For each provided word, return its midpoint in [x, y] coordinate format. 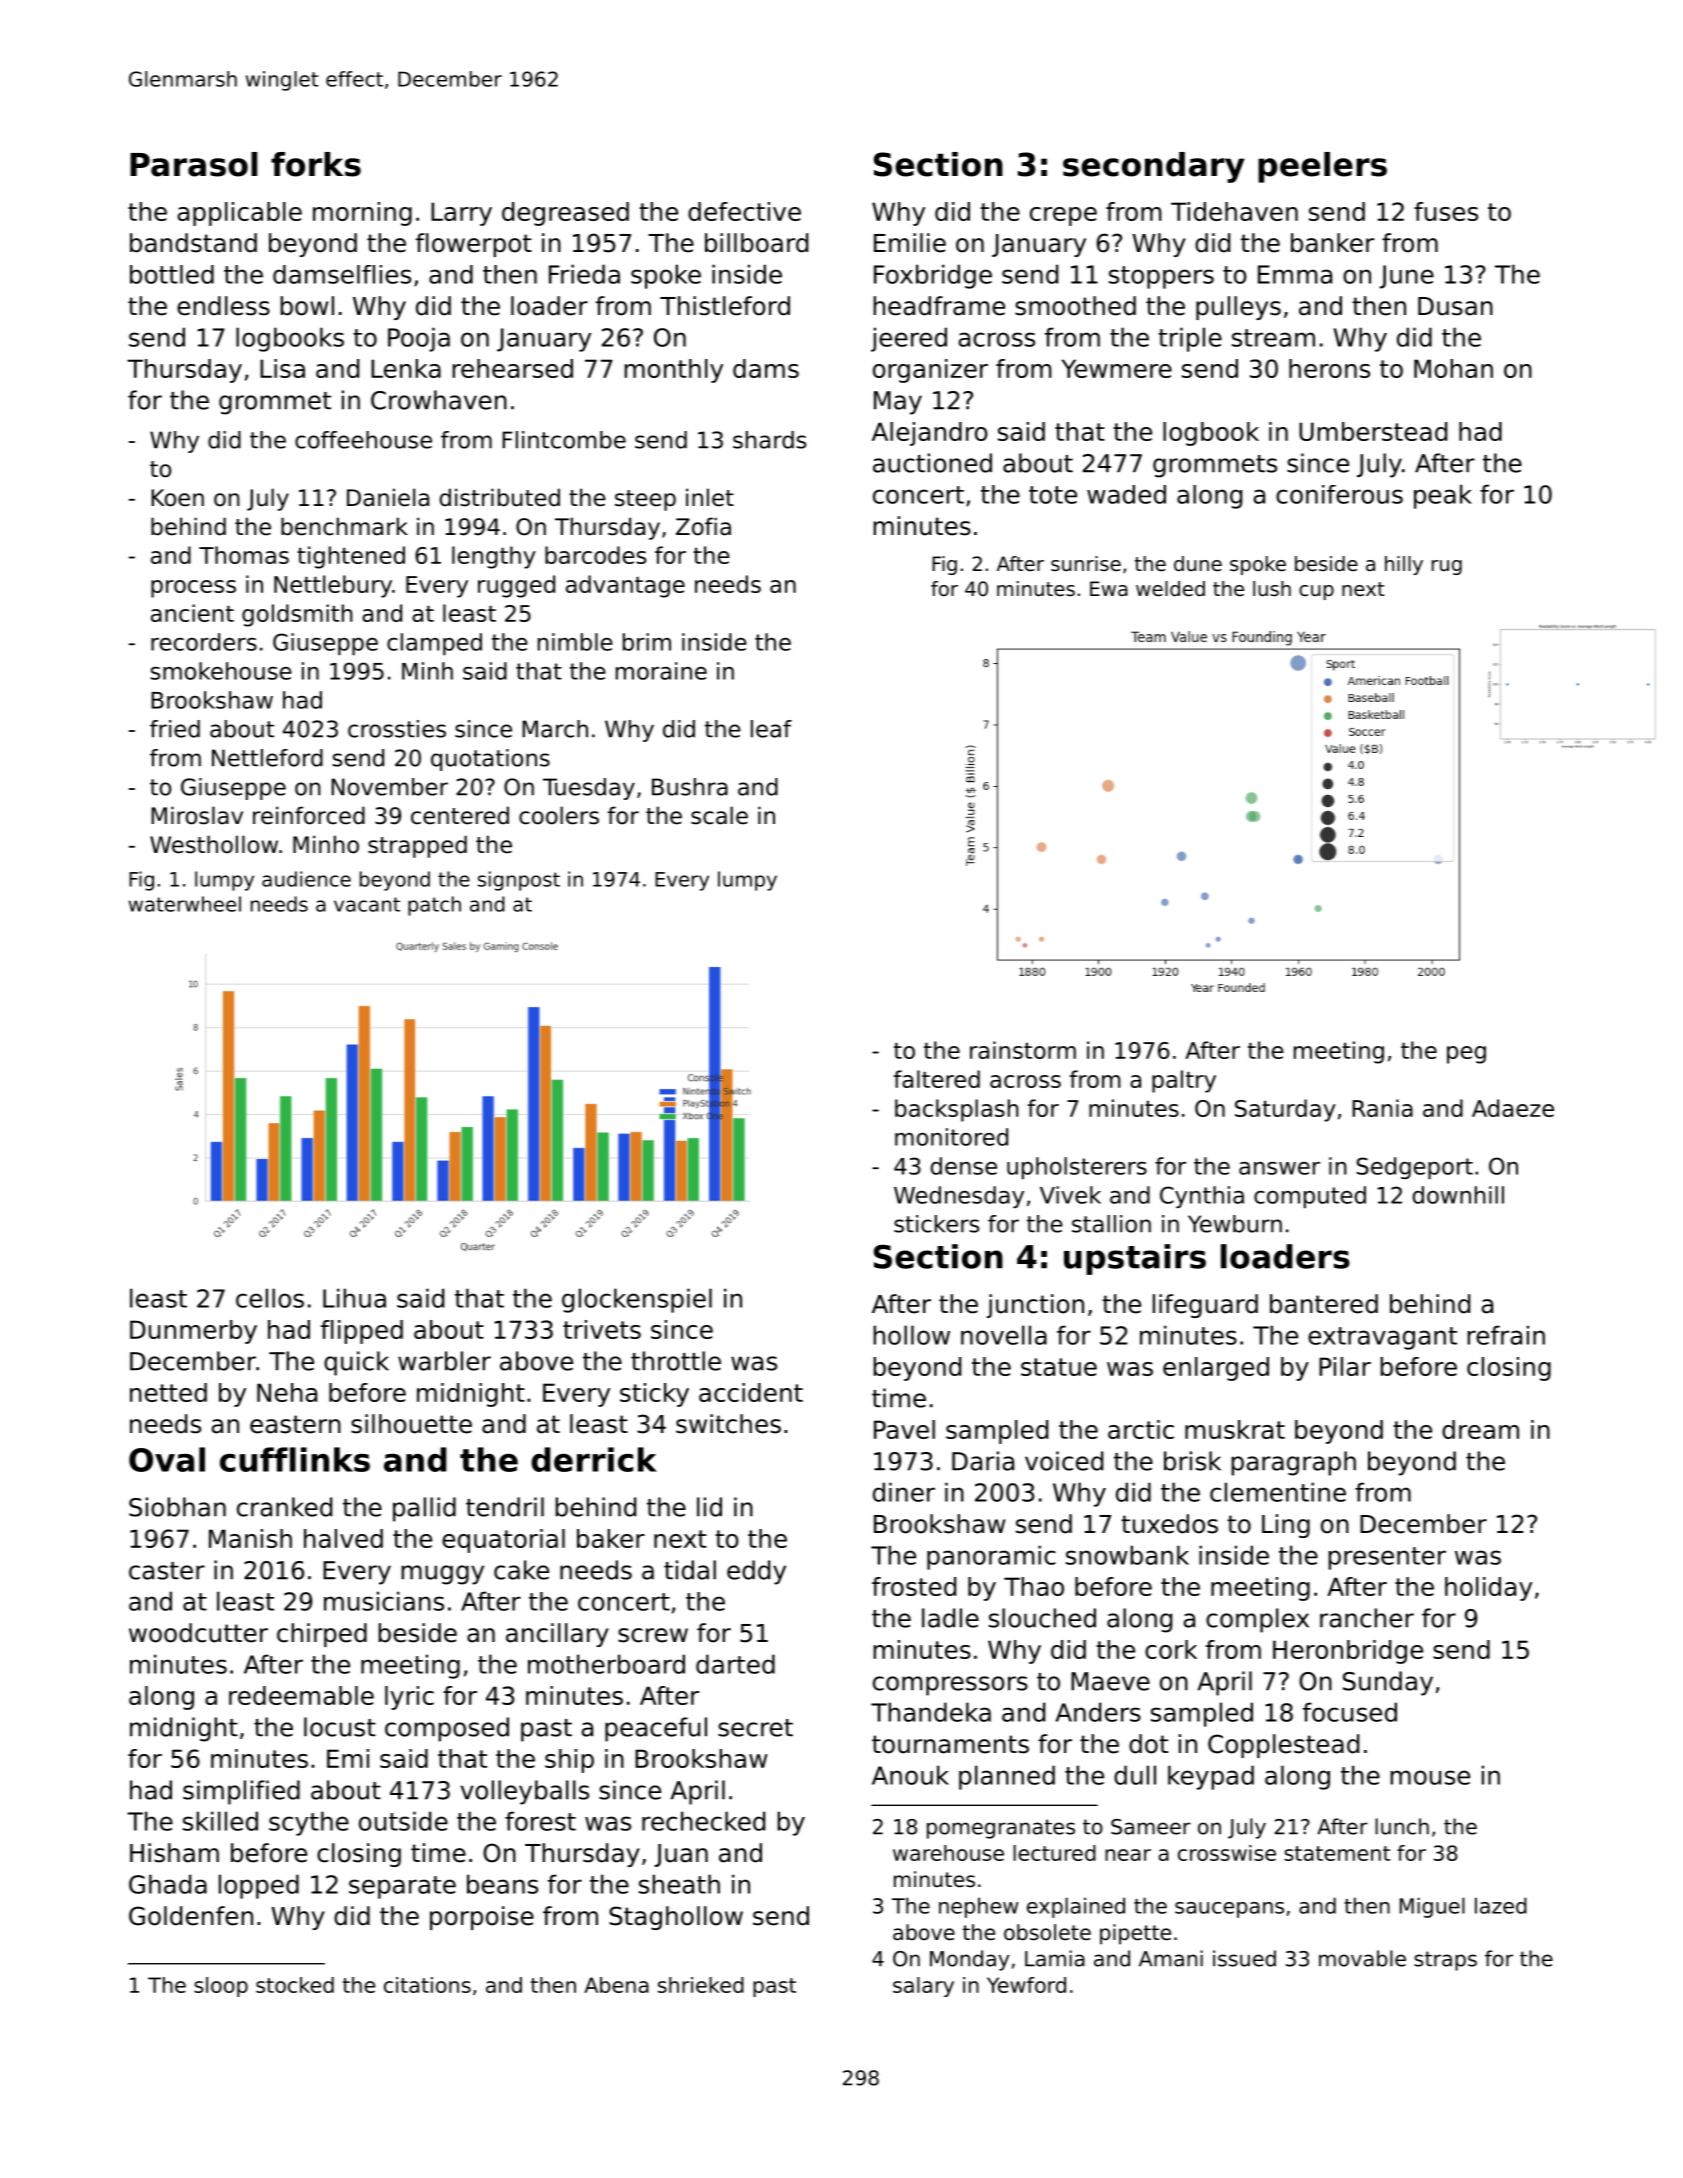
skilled [220, 1821]
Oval [167, 1459]
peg [1466, 1055]
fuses [1446, 211]
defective [744, 211]
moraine [661, 671]
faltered [937, 1079]
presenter [1387, 1558]
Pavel [904, 1429]
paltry [1184, 1081]
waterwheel [185, 904]
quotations [490, 760]
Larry [461, 214]
